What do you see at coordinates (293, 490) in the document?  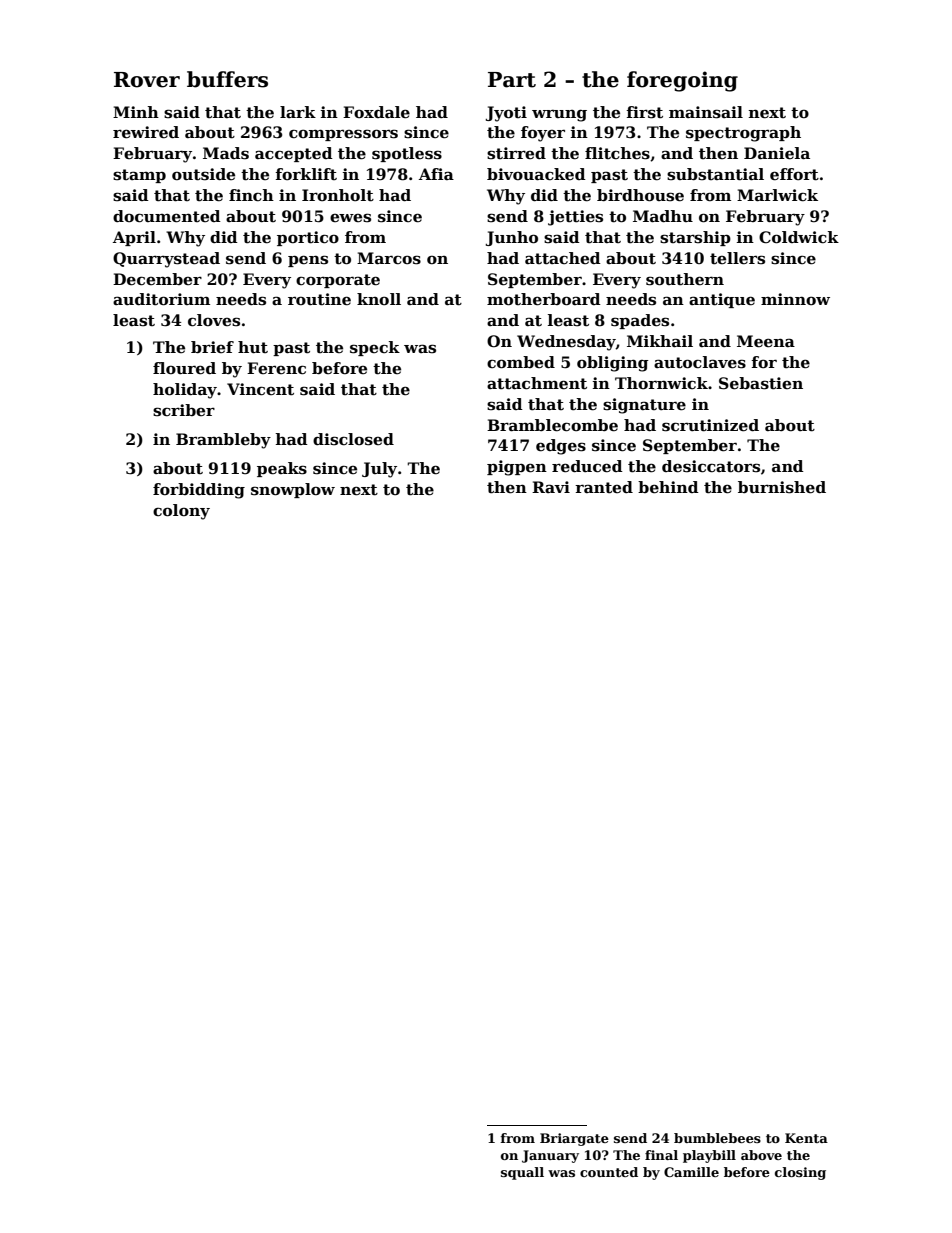 I see `snowplow` at bounding box center [293, 490].
